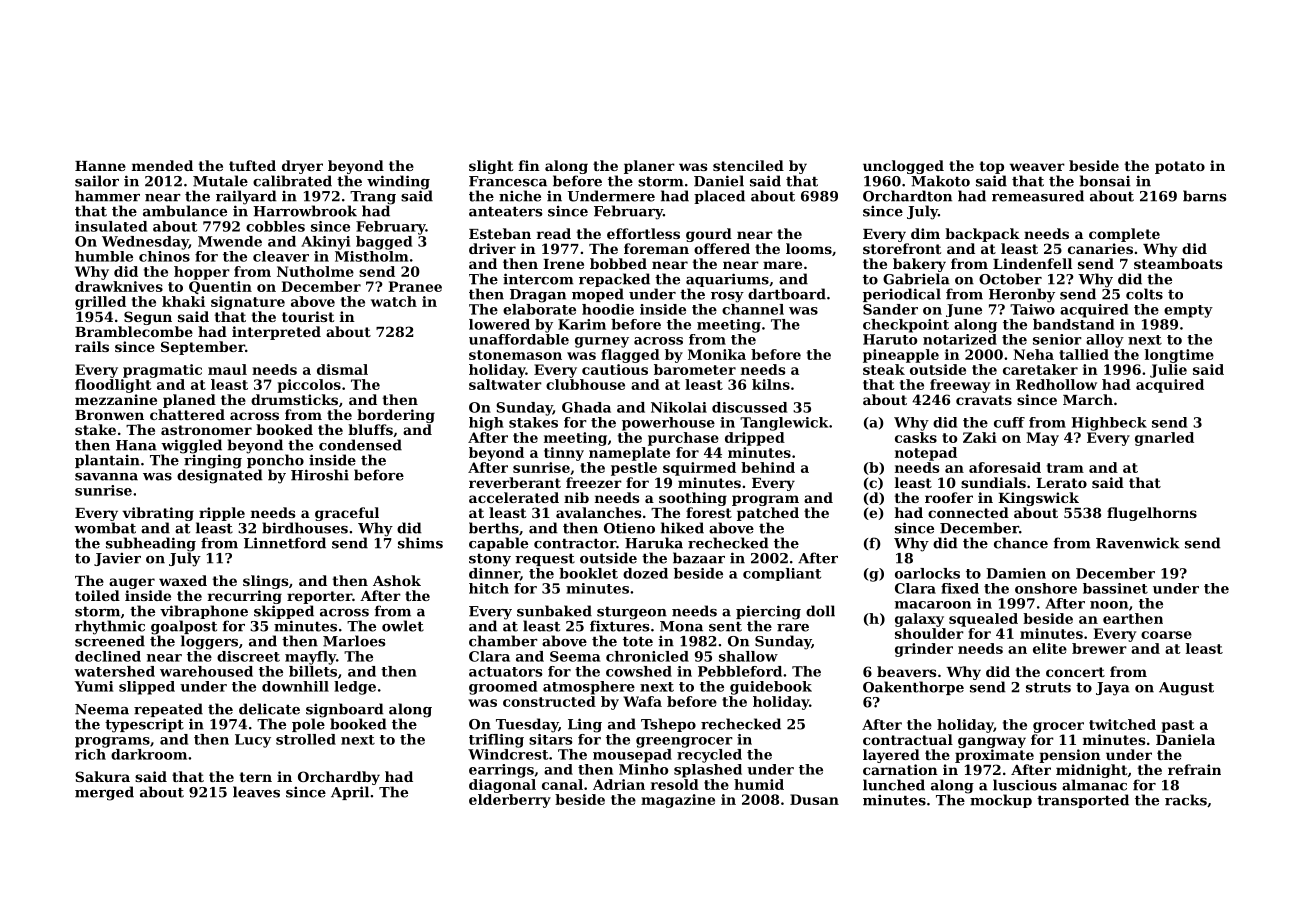 The image size is (1308, 924). I want to click on slipped, so click(147, 688).
